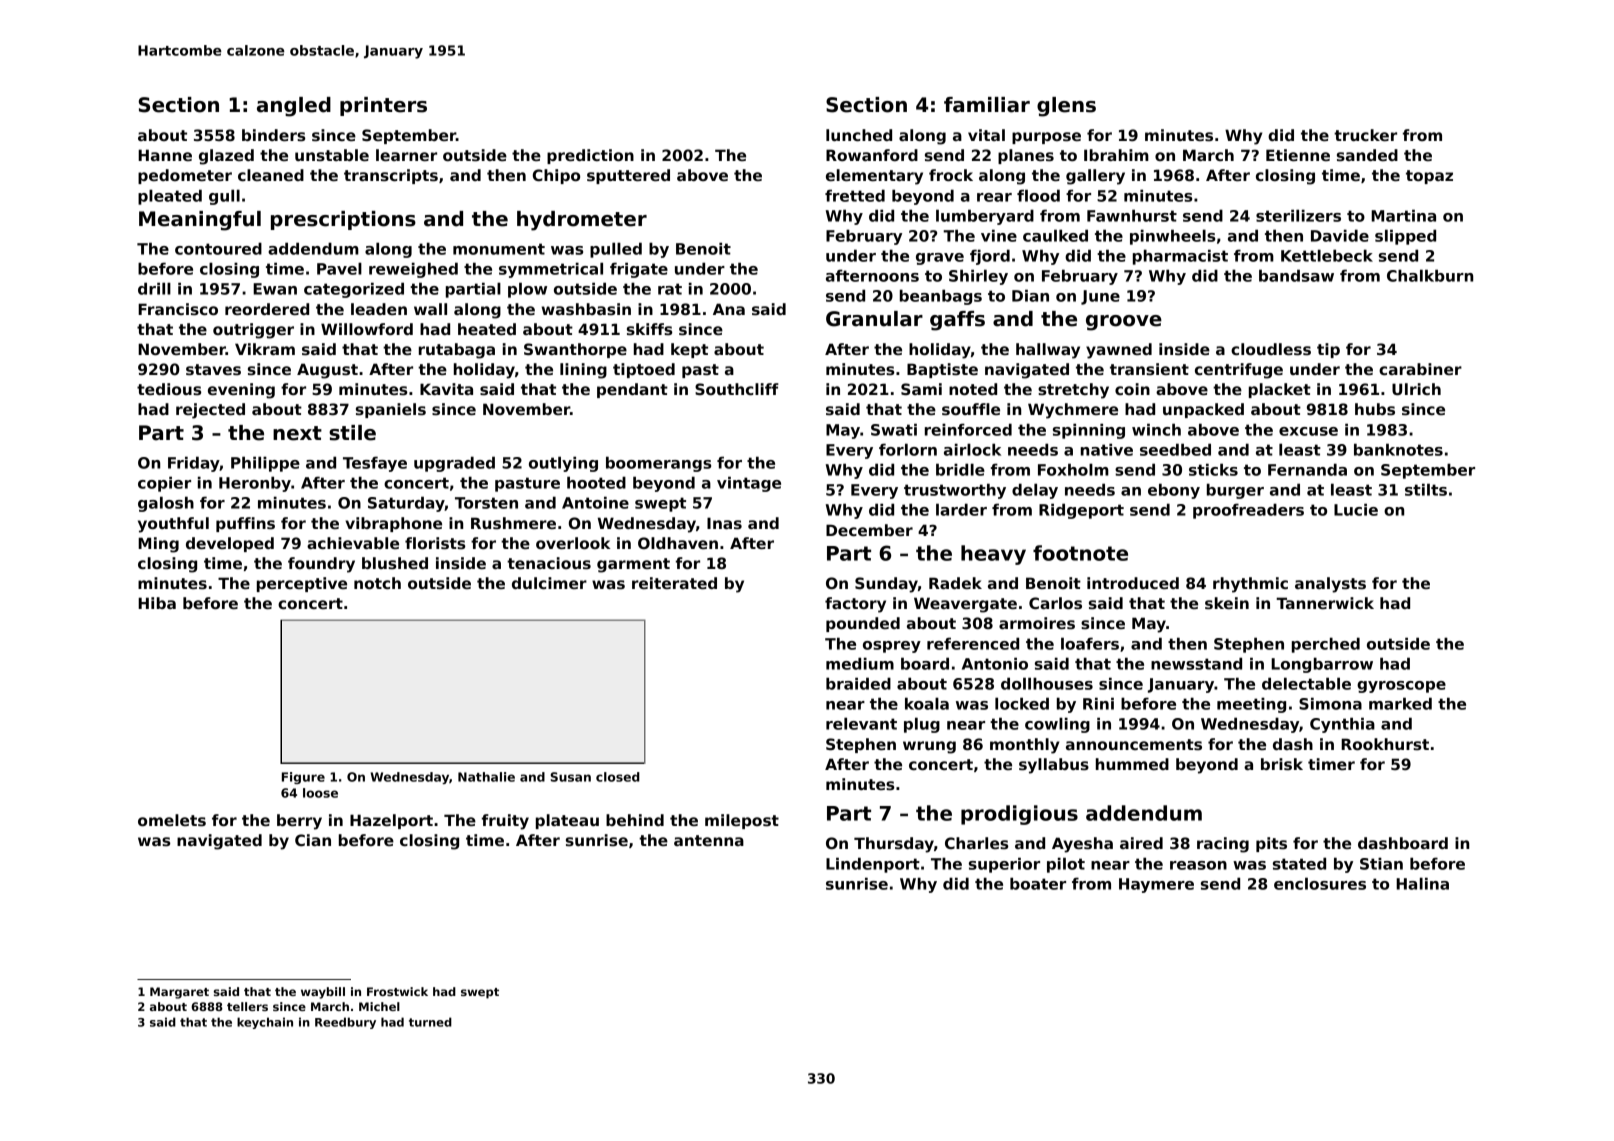 This page has height=1141, width=1614. What do you see at coordinates (265, 1023) in the page?
I see `keychain` at bounding box center [265, 1023].
